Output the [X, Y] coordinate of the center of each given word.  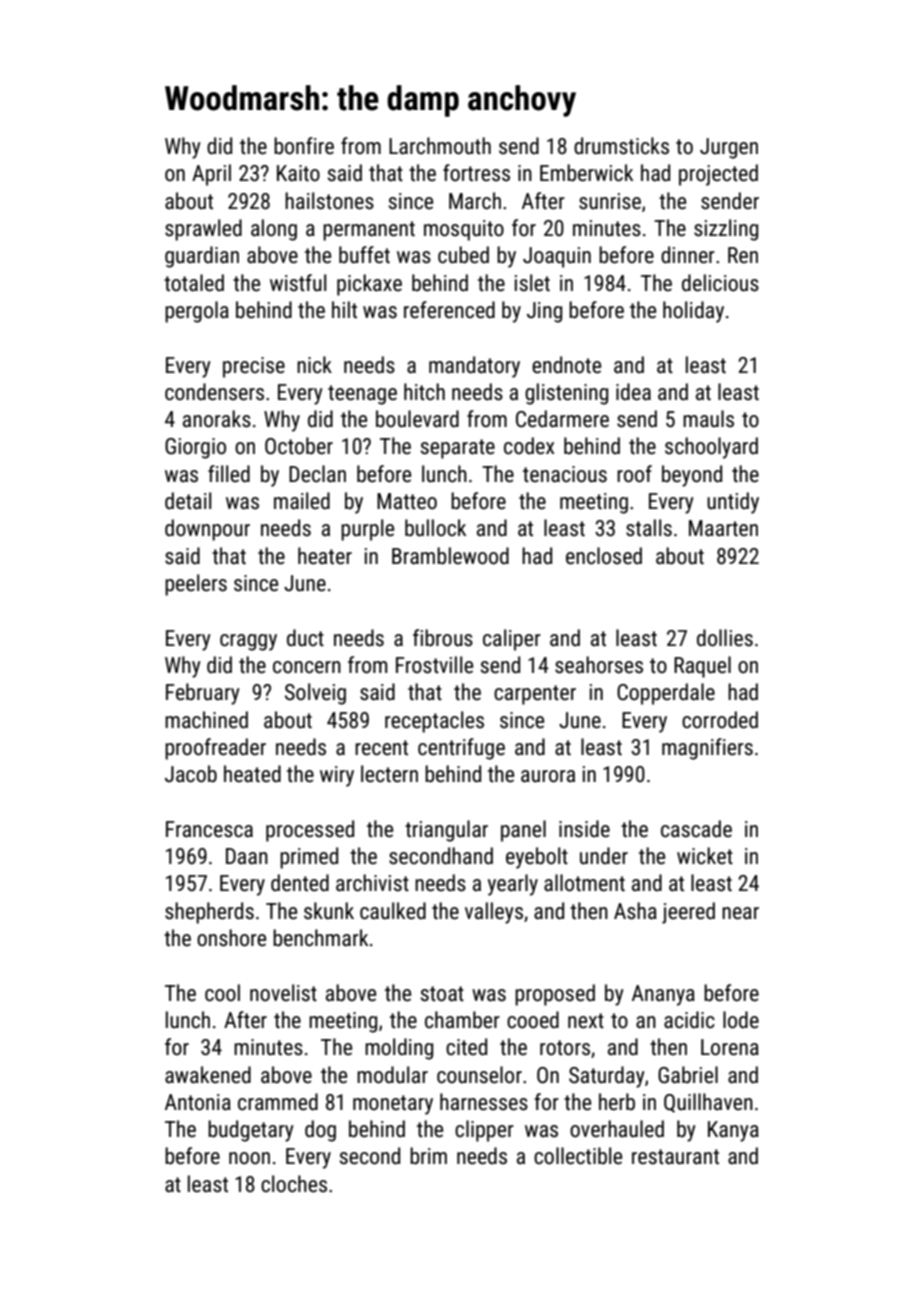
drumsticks [621, 146]
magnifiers [707, 749]
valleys [494, 913]
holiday [693, 312]
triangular [446, 831]
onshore [231, 938]
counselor [479, 1075]
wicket [705, 856]
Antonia [198, 1102]
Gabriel [688, 1075]
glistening [566, 394]
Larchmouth [440, 146]
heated [252, 774]
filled [229, 474]
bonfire [304, 146]
